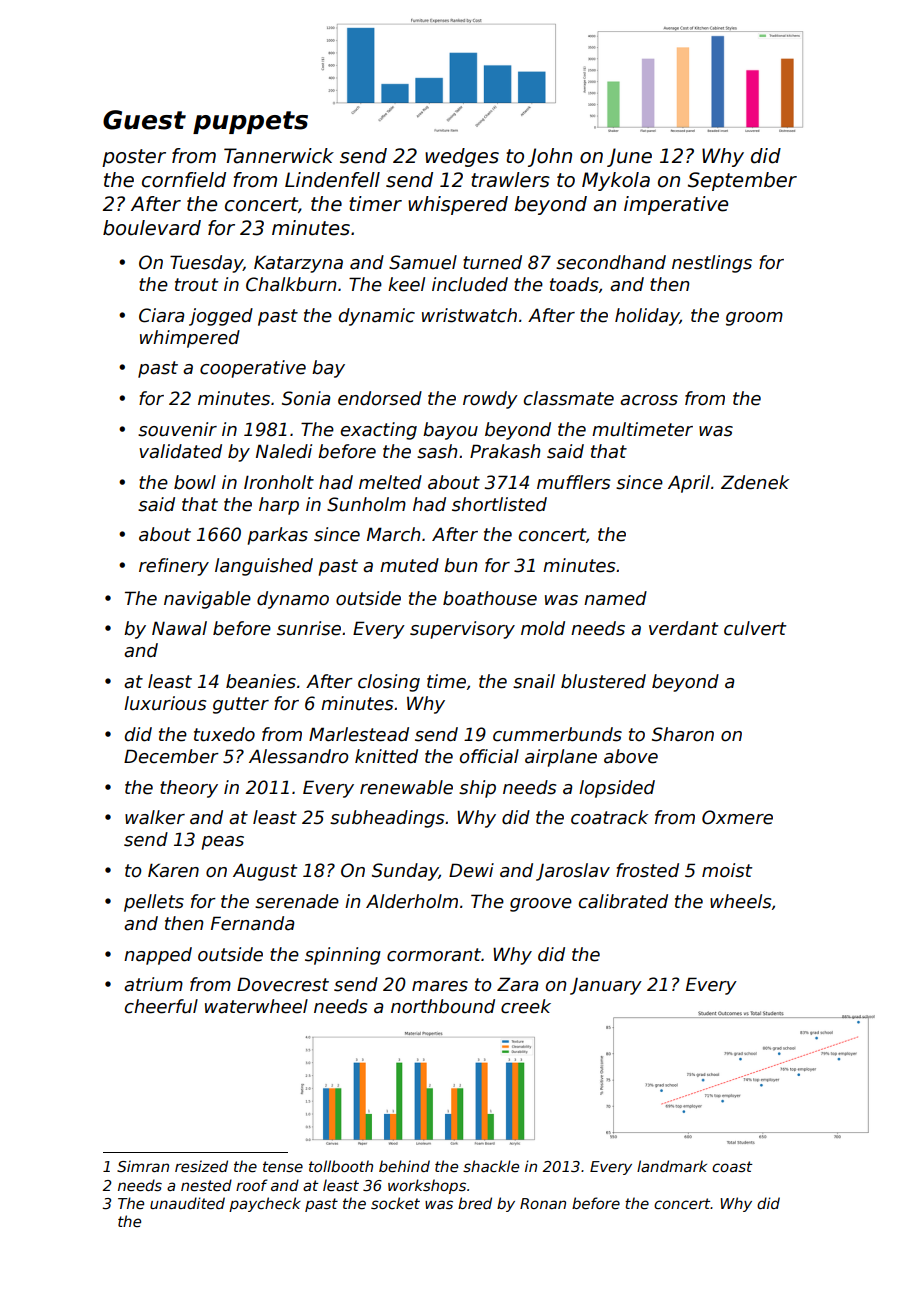 The height and width of the document is (1316, 908). I want to click on Dovecrest, so click(283, 984).
